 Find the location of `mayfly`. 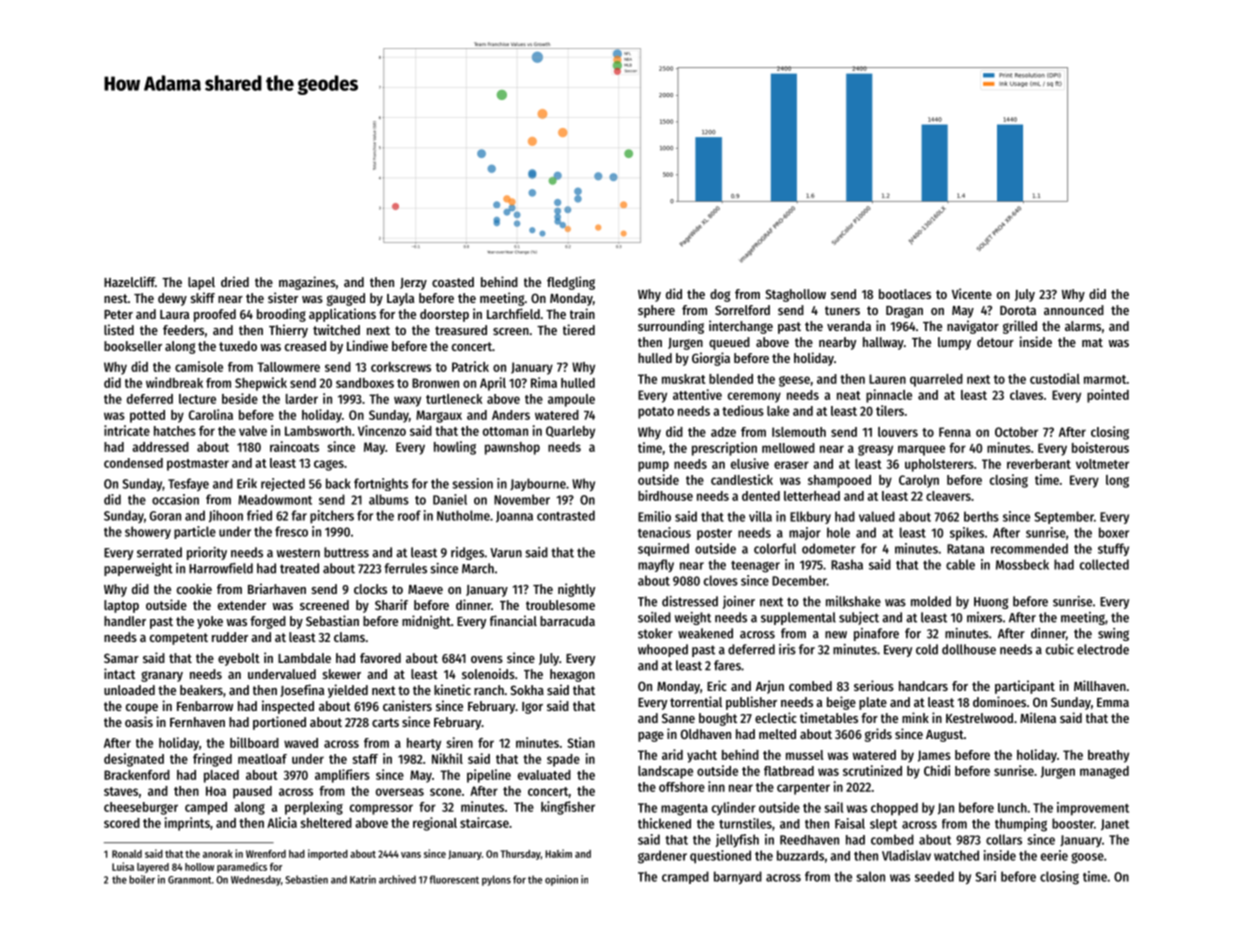

mayfly is located at coordinates (656, 565).
